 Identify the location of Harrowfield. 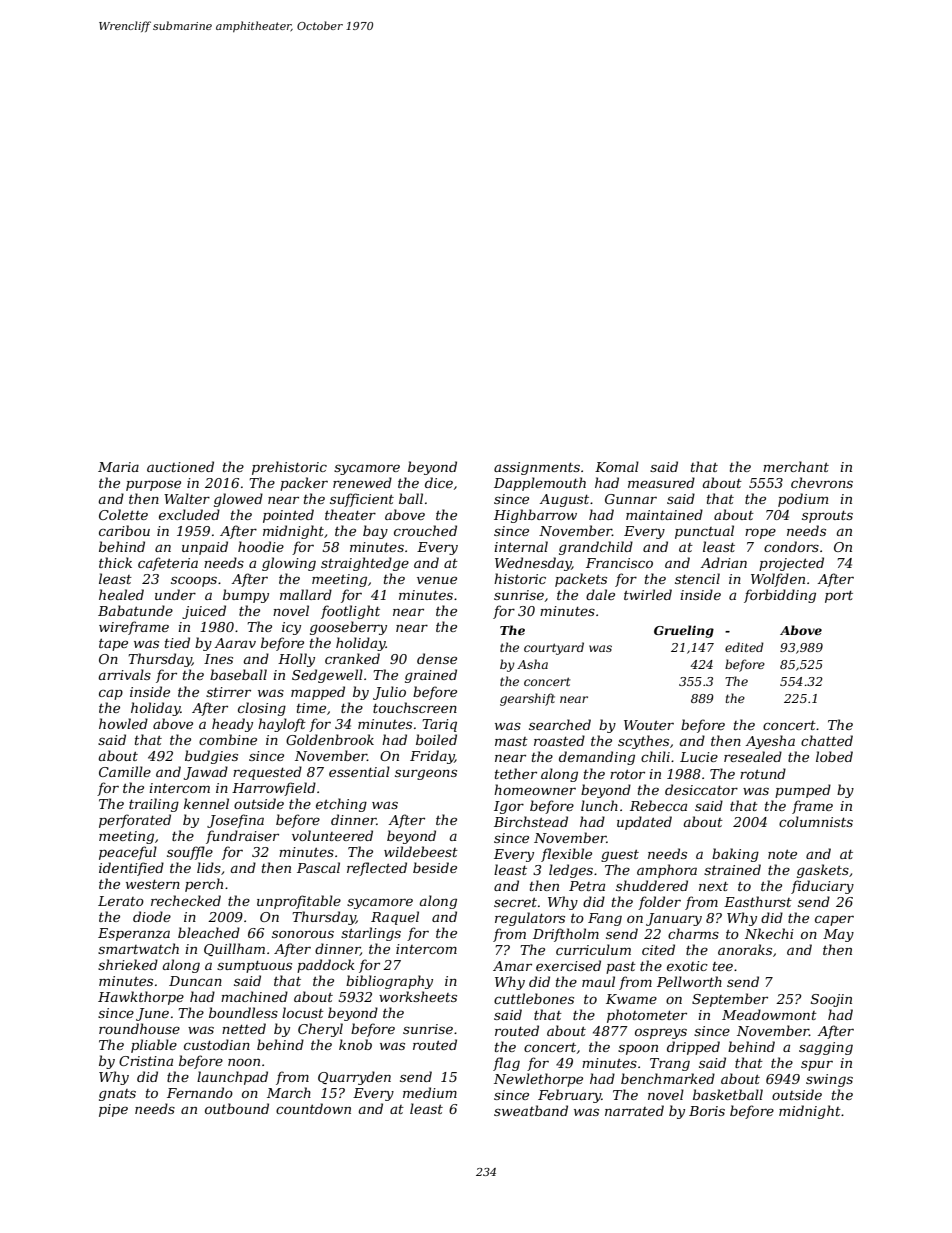
(274, 789).
